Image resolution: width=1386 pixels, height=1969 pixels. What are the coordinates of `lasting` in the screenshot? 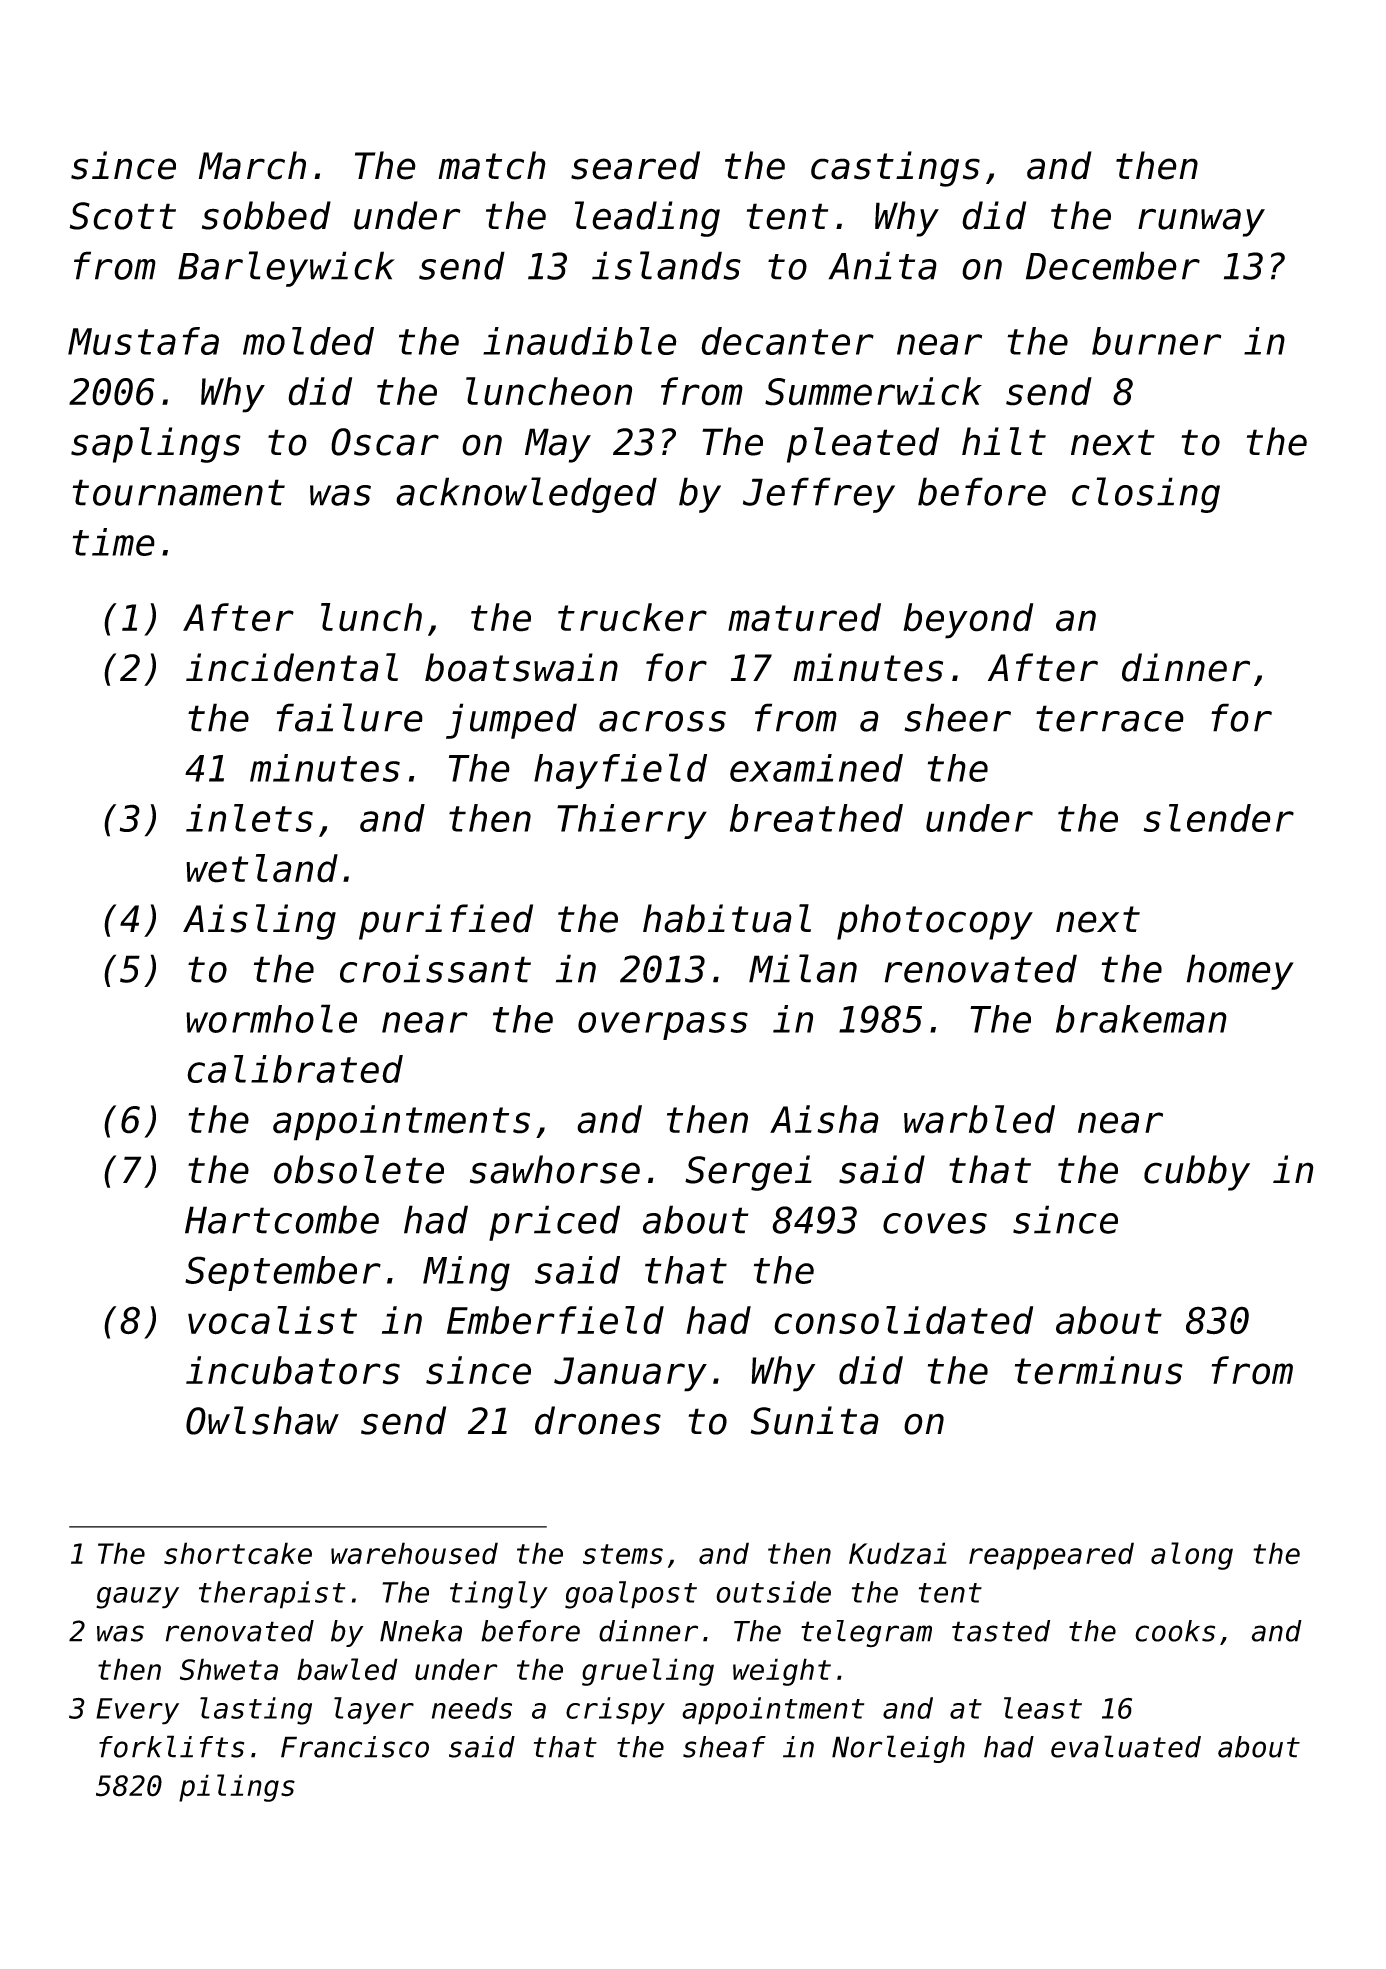 It's located at (256, 1711).
